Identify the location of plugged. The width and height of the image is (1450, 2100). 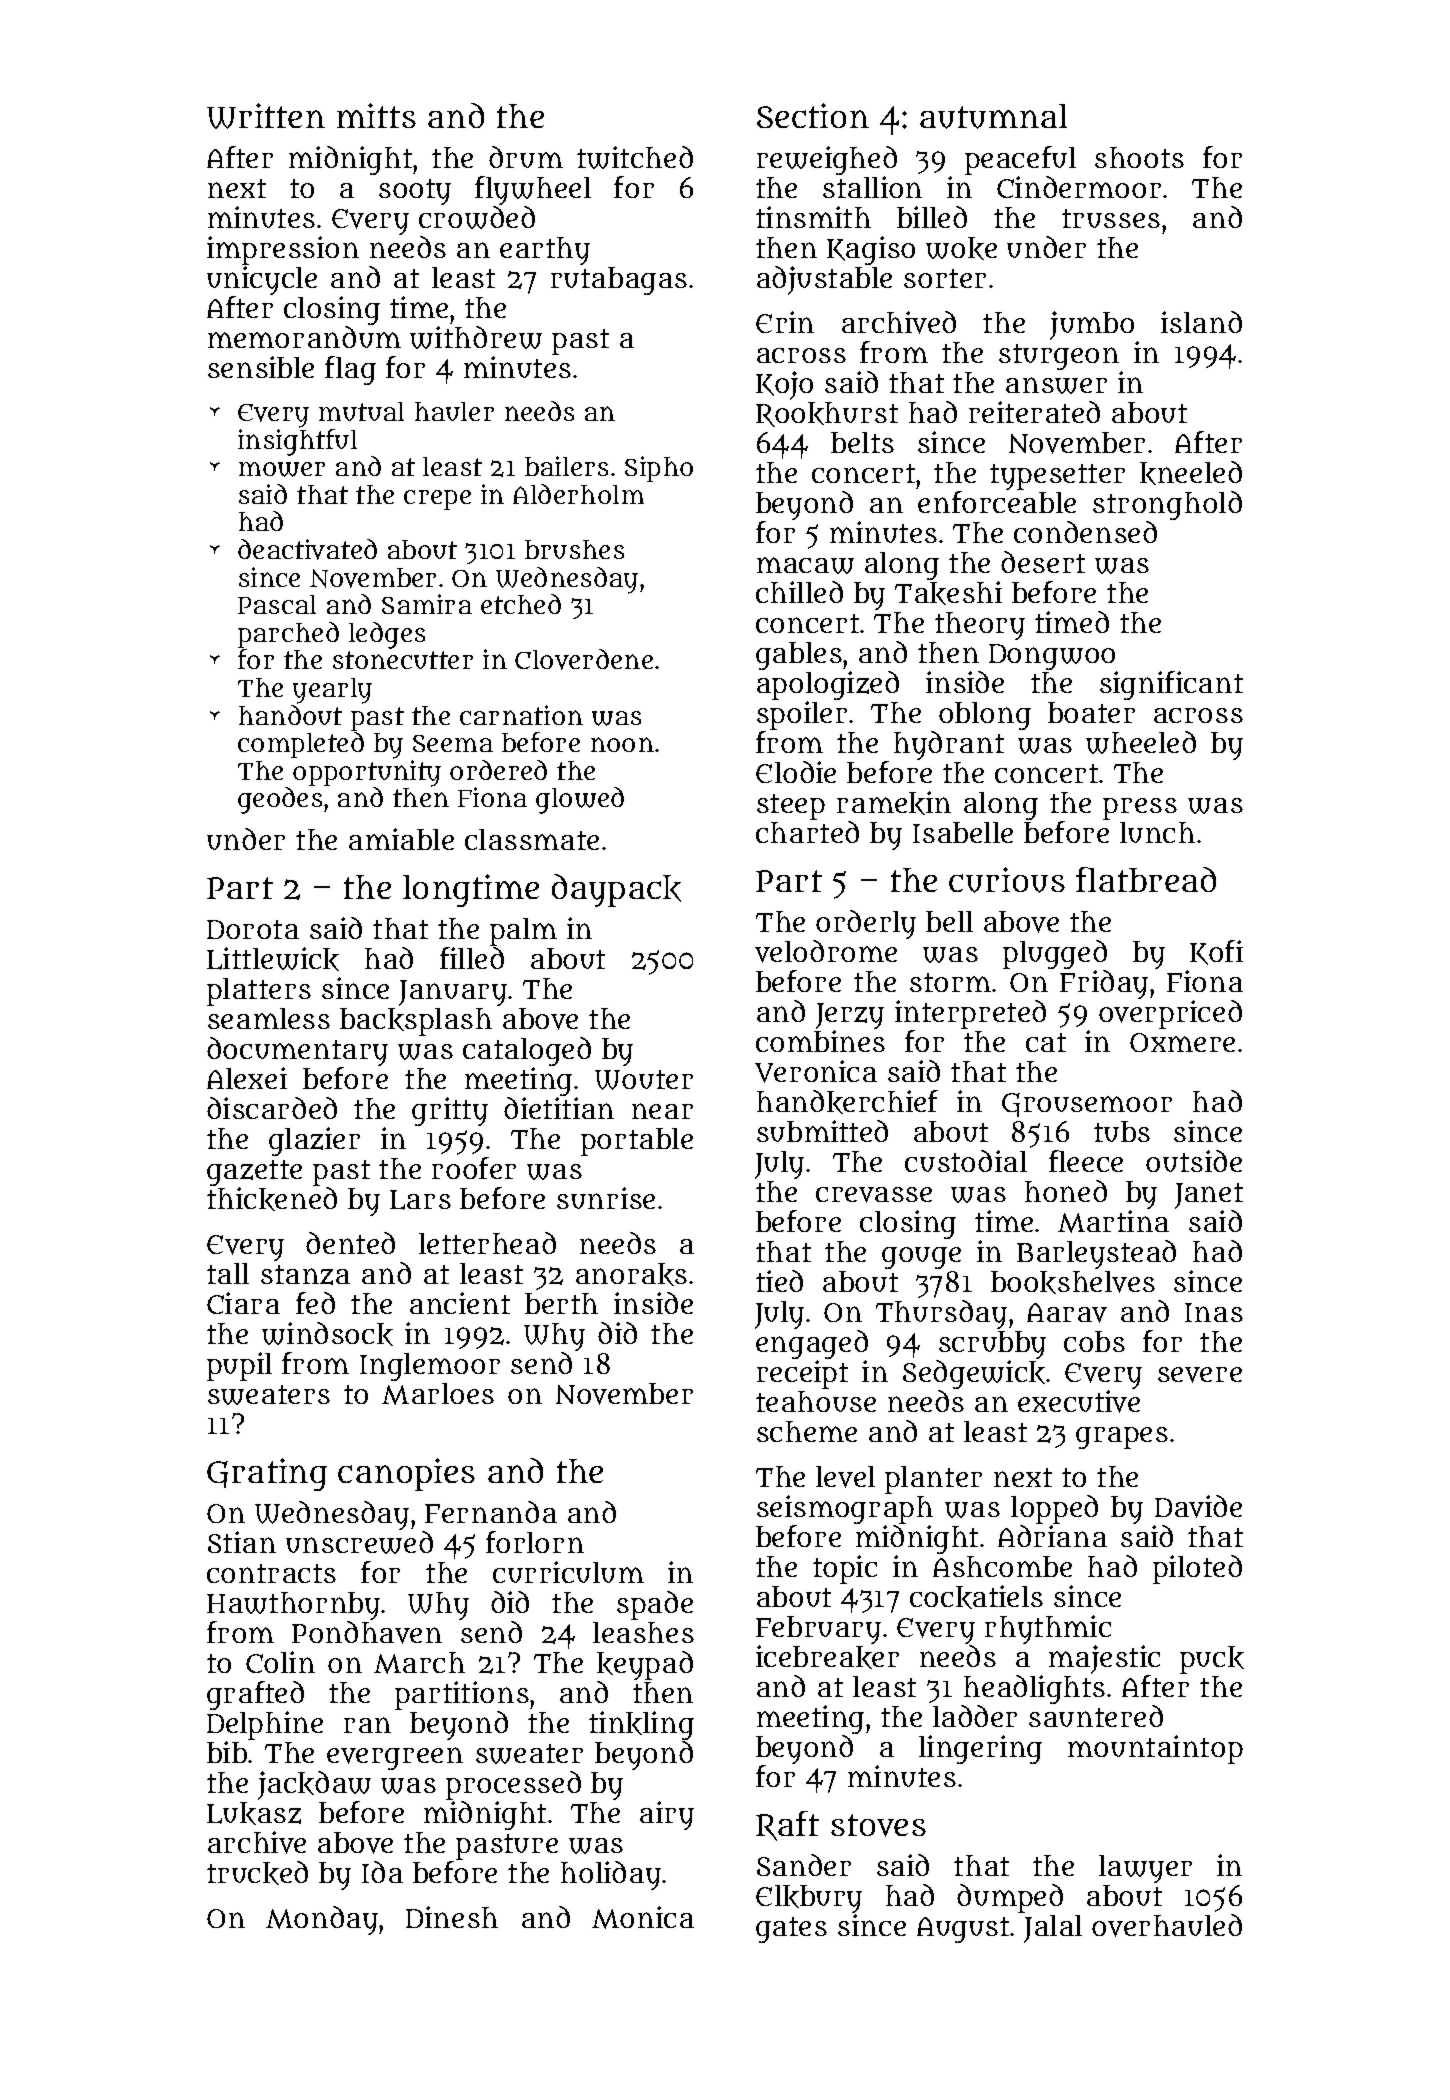
(1055, 954).
